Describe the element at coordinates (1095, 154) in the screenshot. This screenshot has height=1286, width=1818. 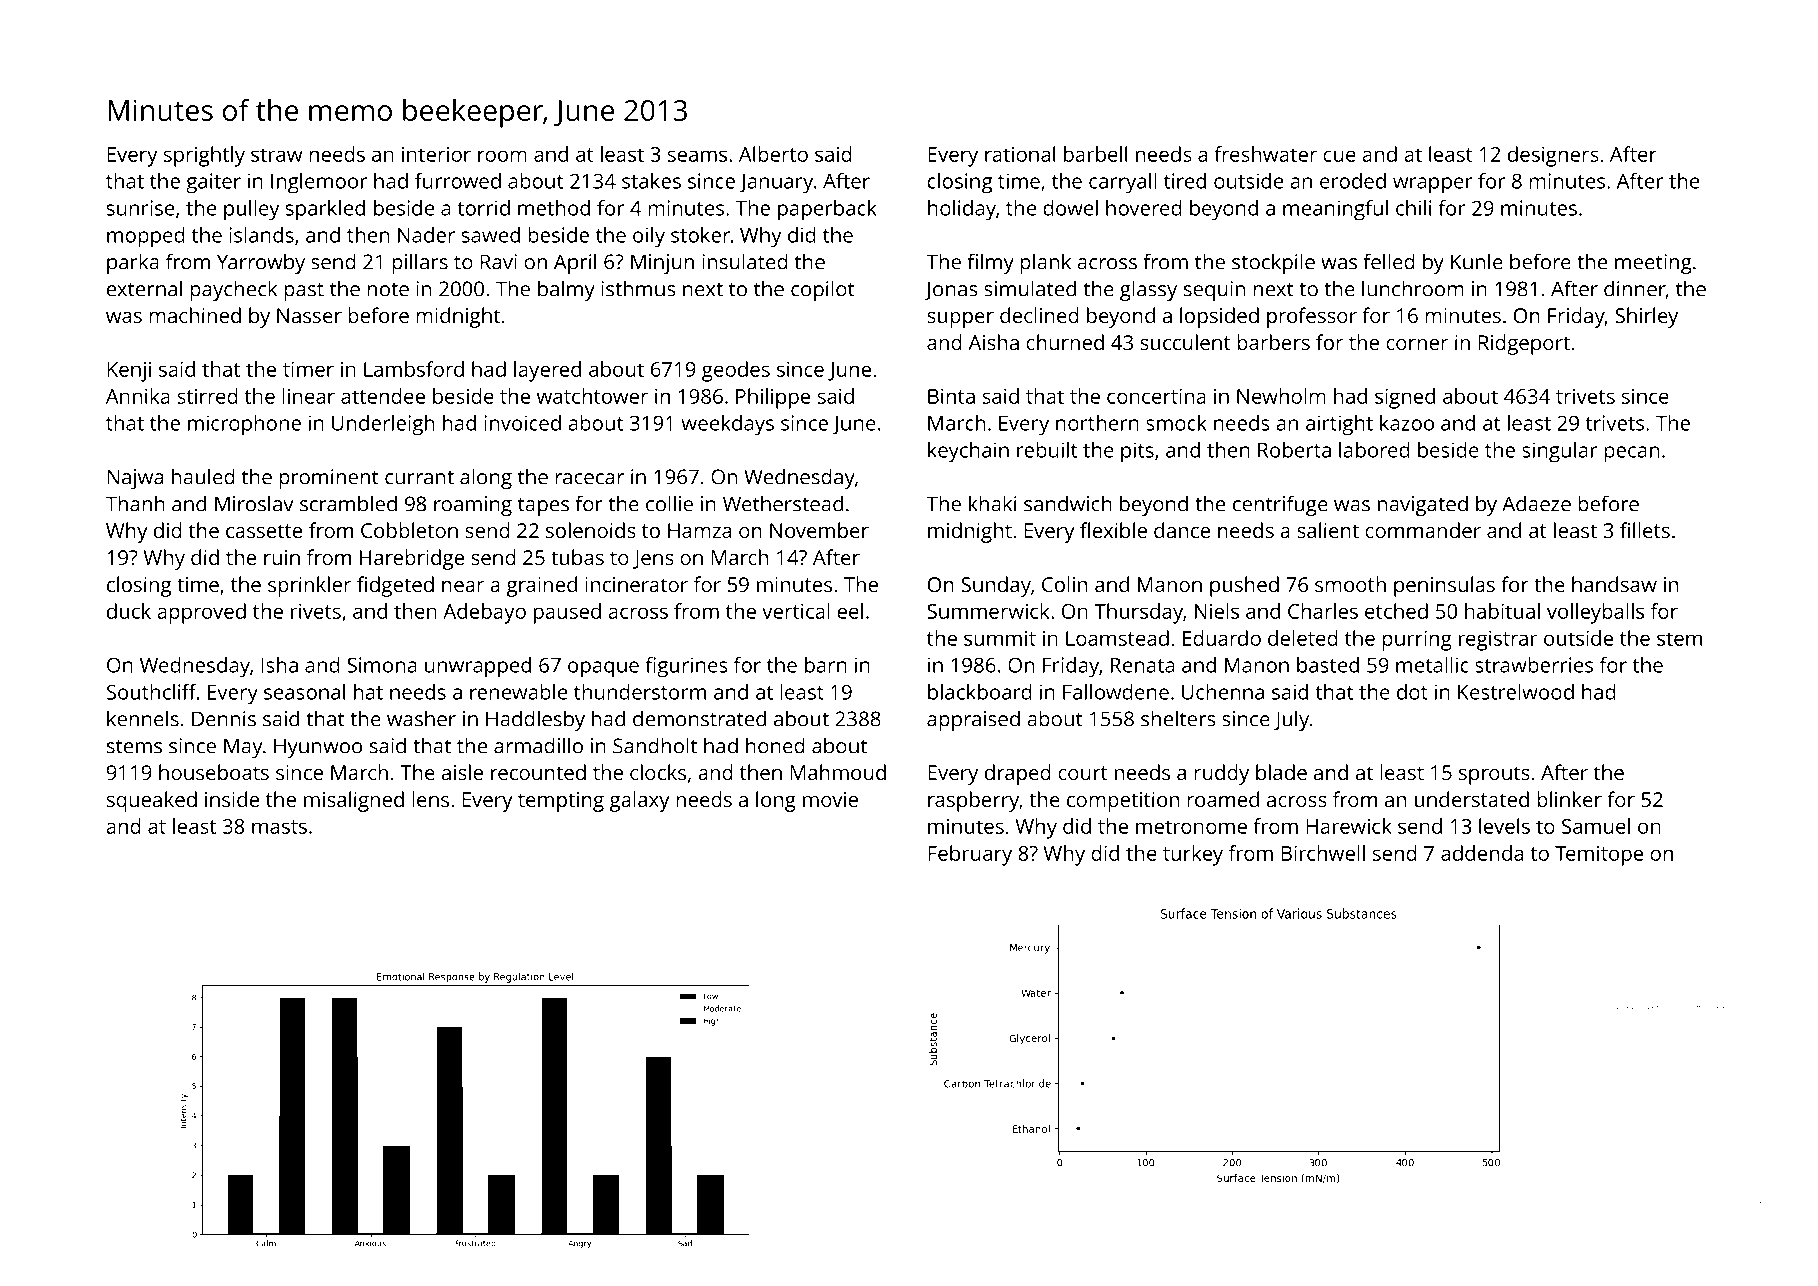
I see `barbell` at that location.
